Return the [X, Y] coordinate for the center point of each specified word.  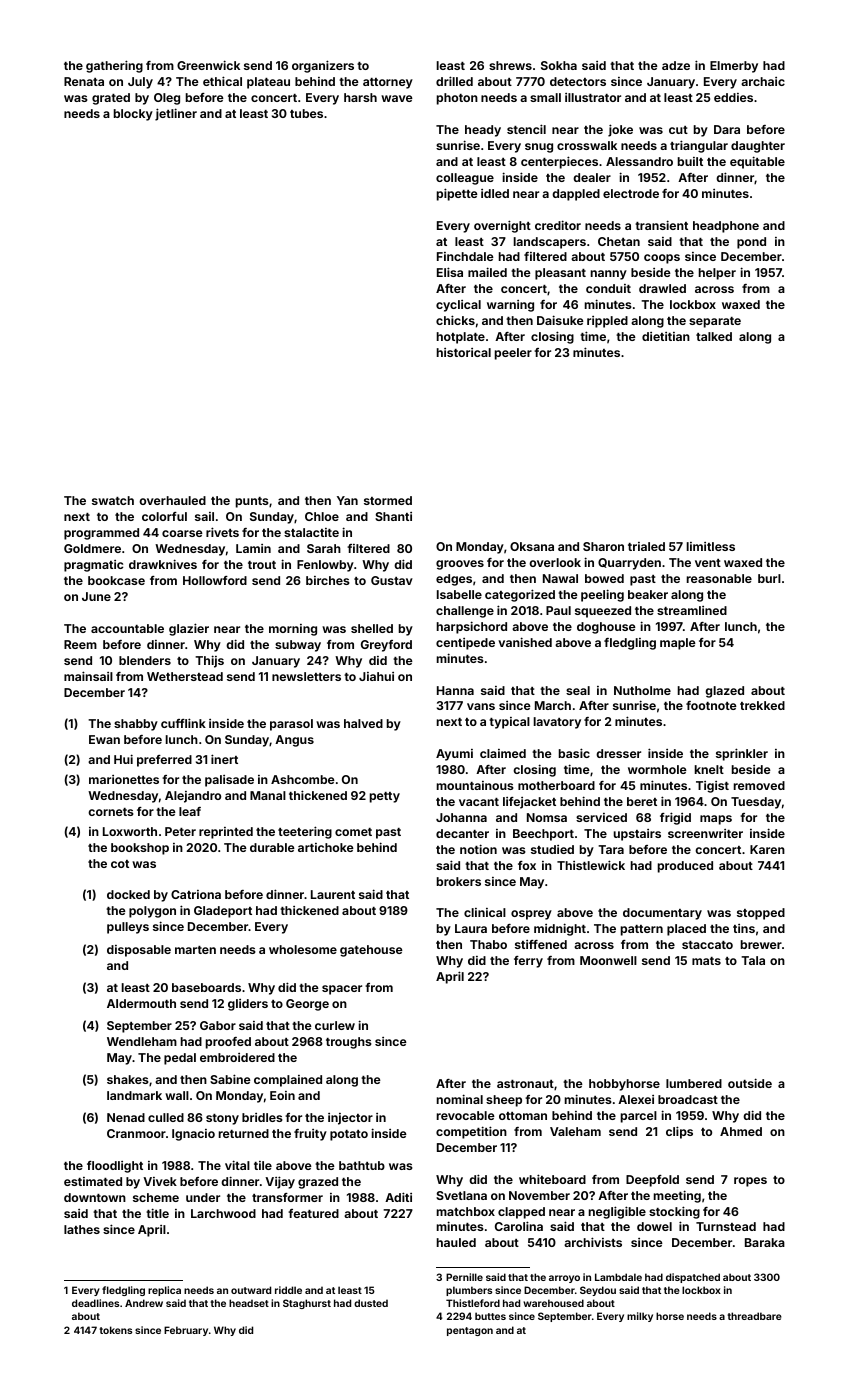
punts [252, 502]
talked [714, 336]
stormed [388, 500]
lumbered [694, 1083]
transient [661, 225]
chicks [455, 320]
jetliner [176, 114]
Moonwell [608, 960]
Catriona [196, 894]
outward [251, 1290]
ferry [528, 962]
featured [313, 1213]
